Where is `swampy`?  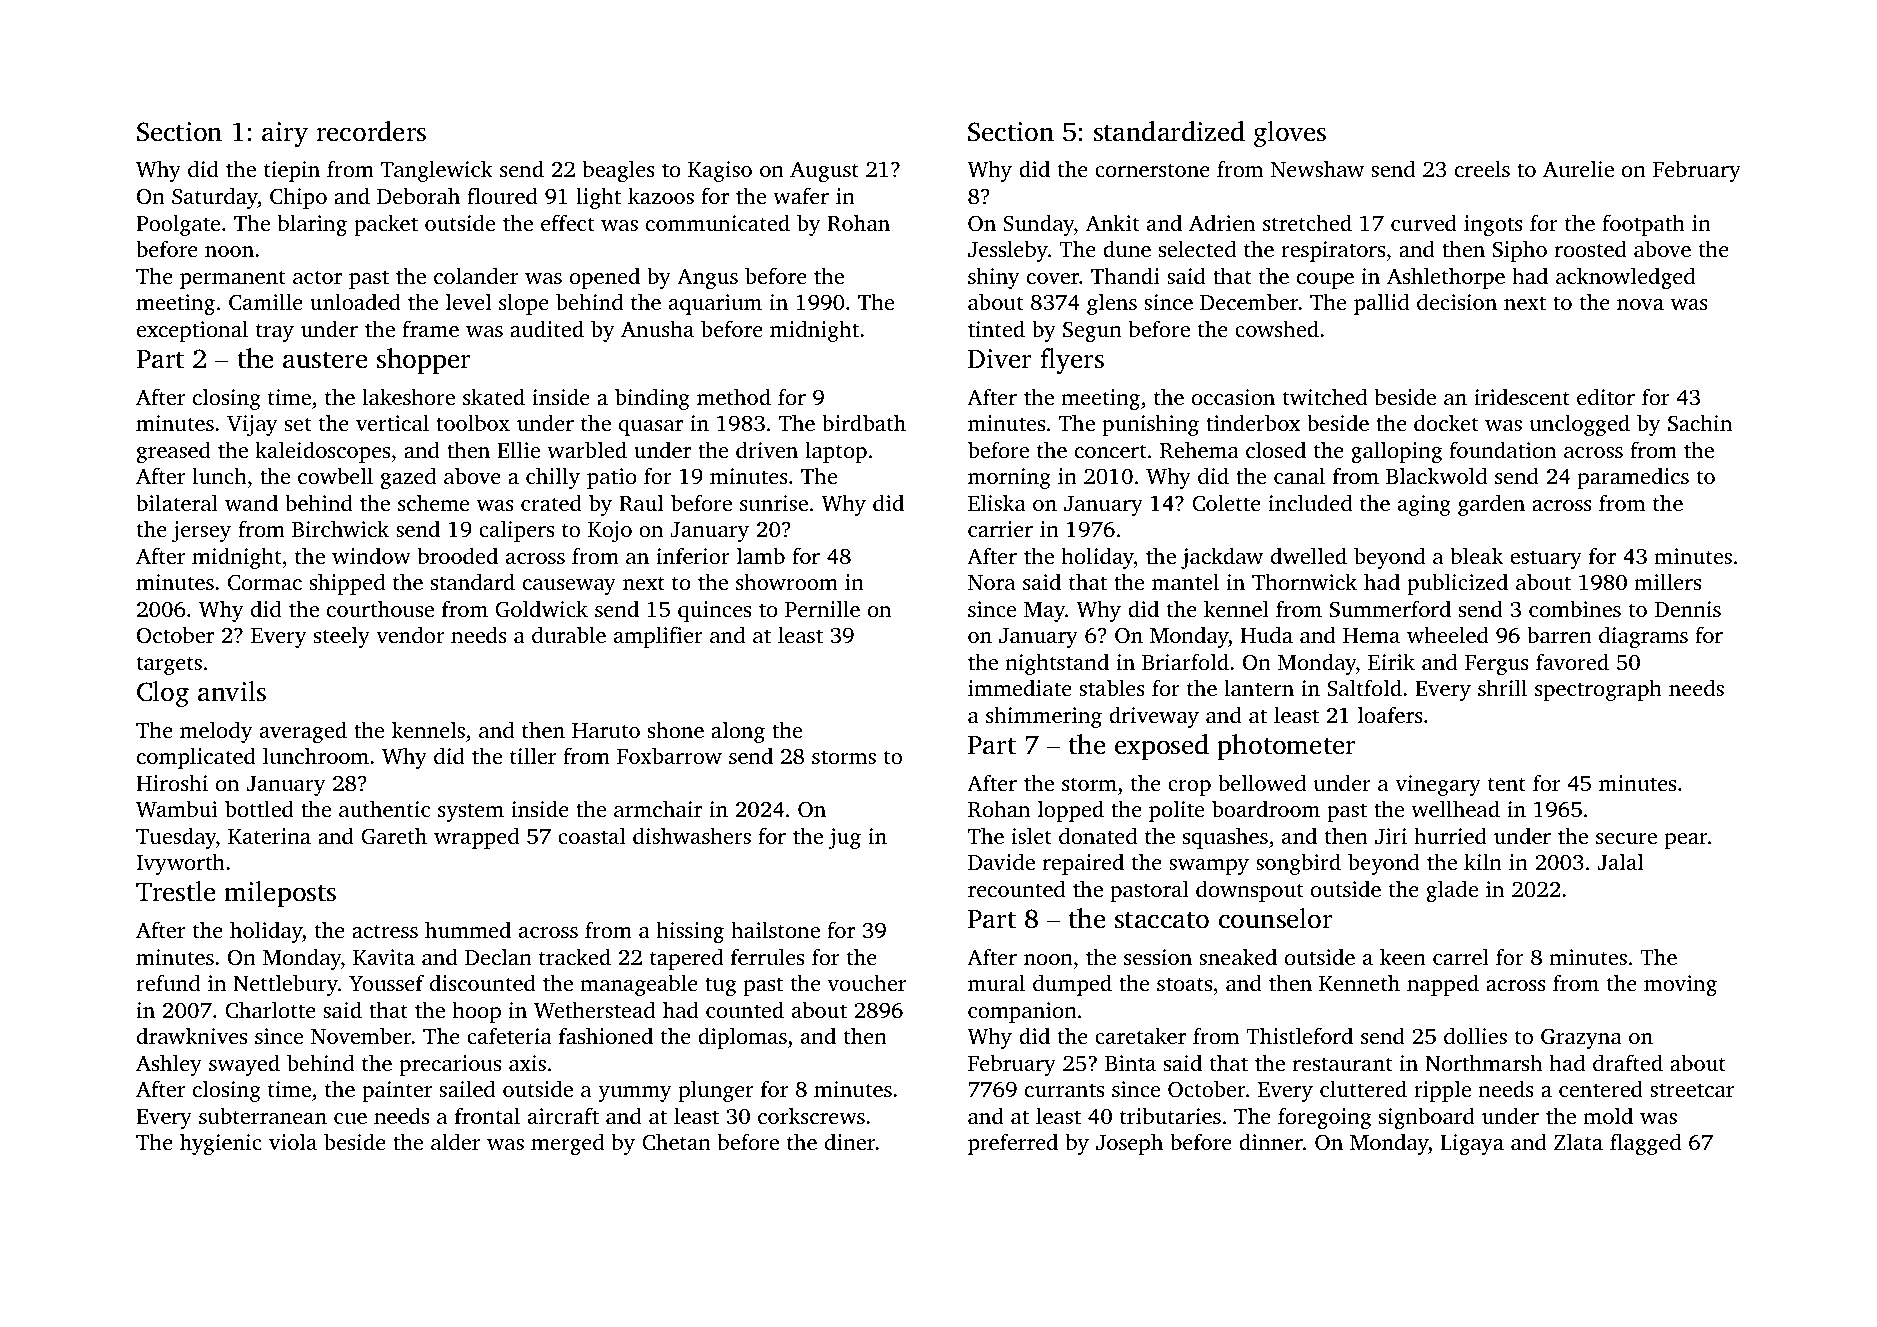 swampy is located at coordinates (1209, 867).
